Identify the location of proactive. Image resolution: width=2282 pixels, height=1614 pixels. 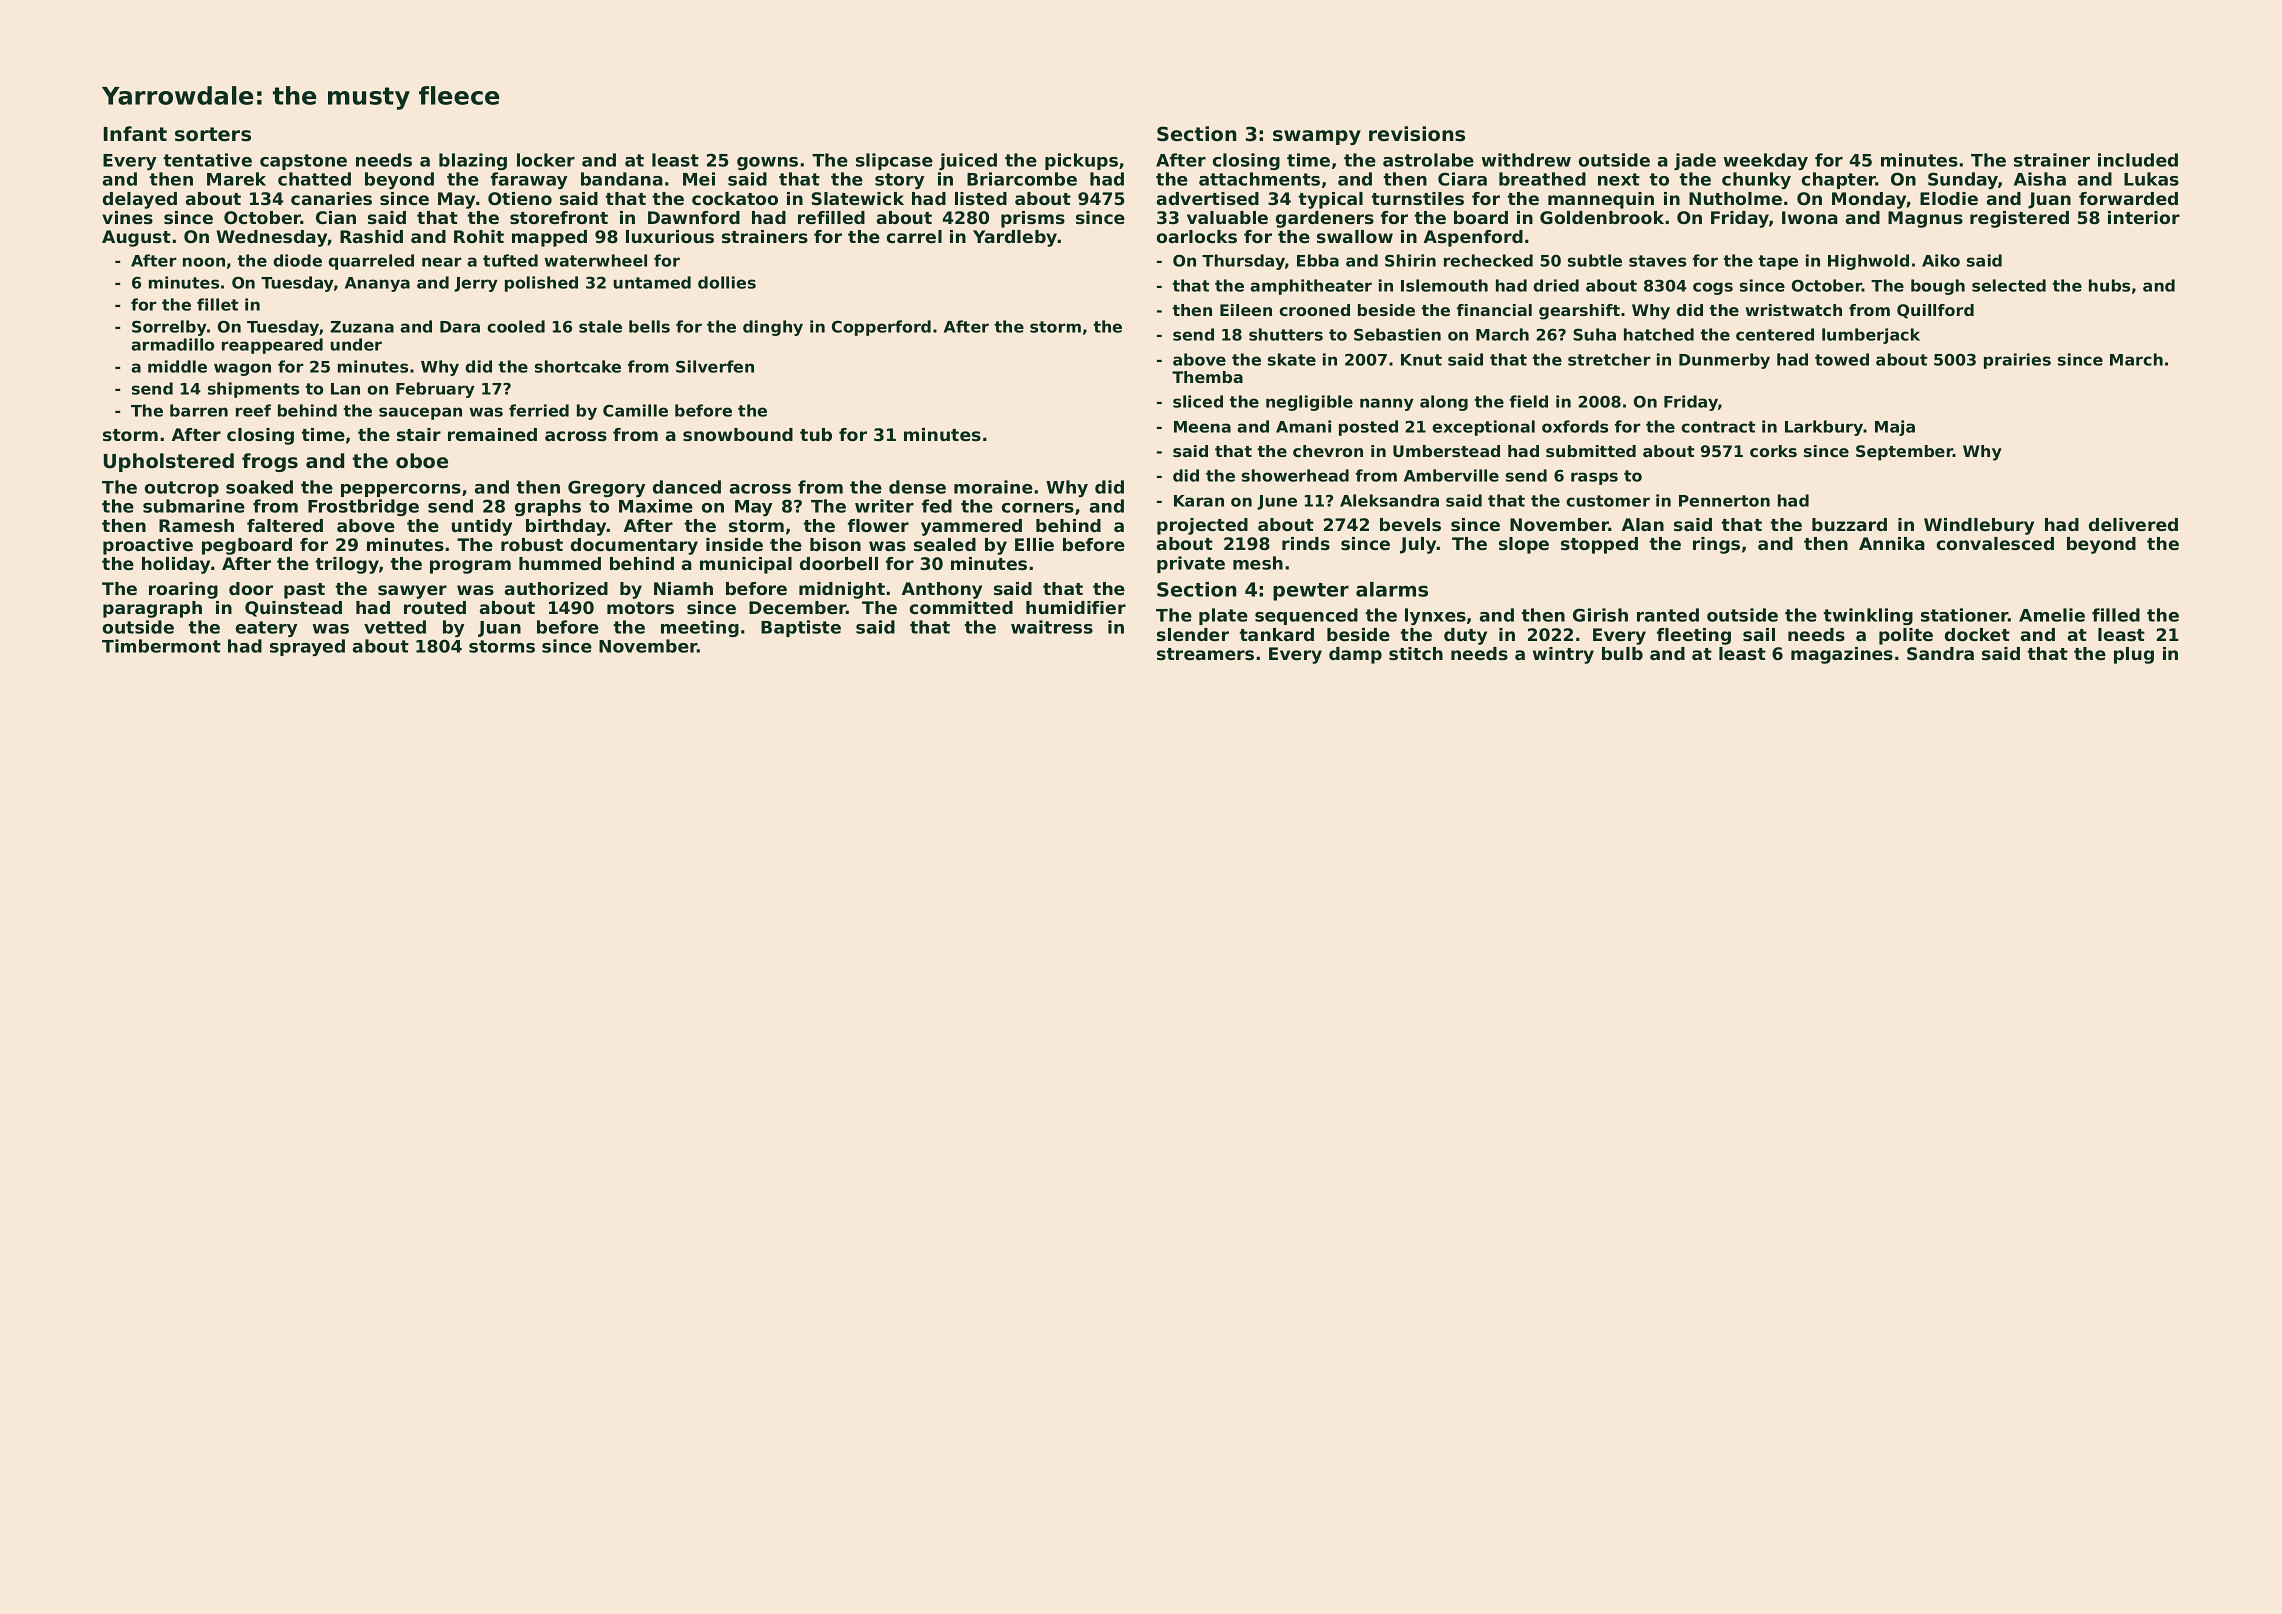
(148, 546).
